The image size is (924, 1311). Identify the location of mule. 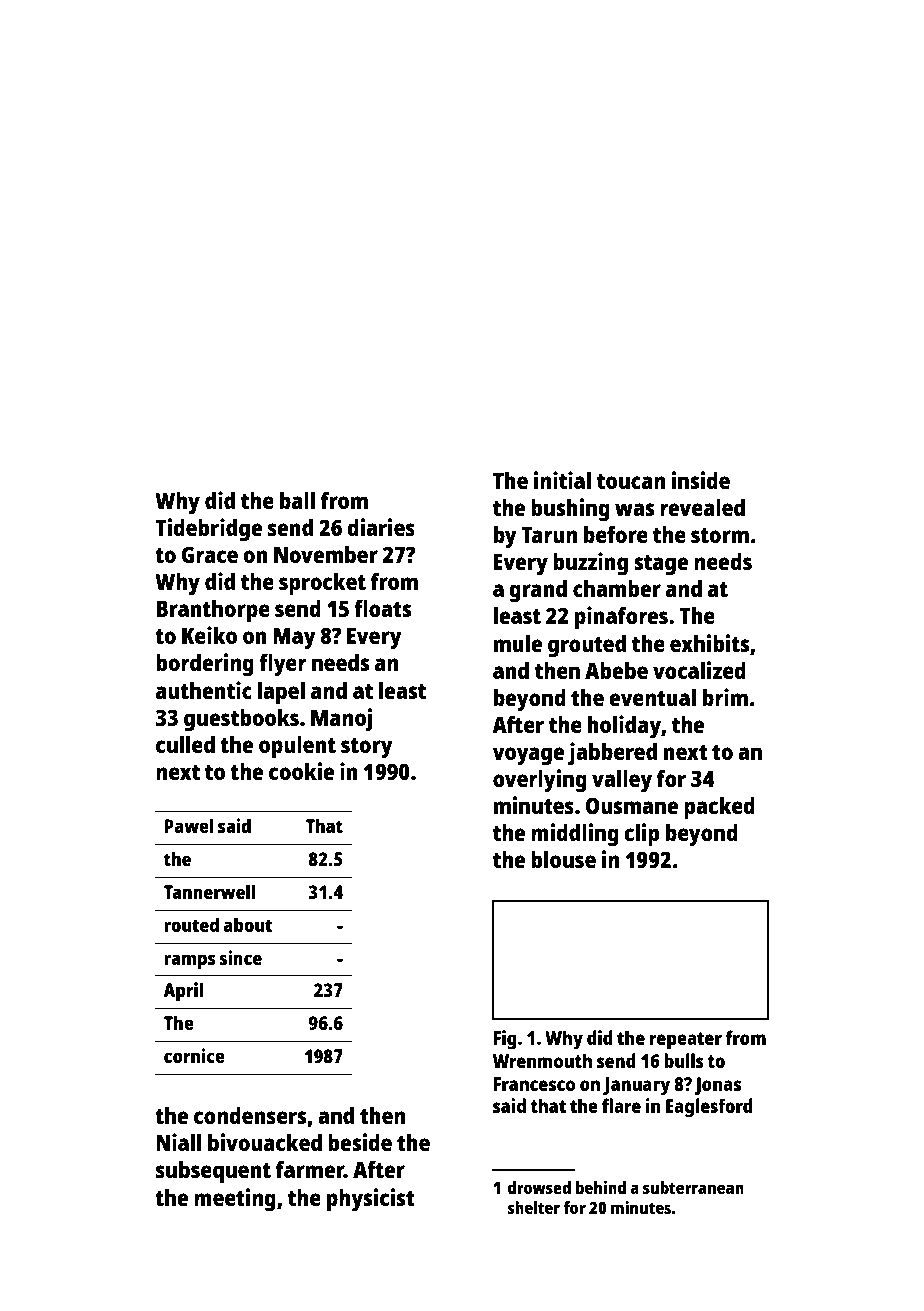
(518, 643).
